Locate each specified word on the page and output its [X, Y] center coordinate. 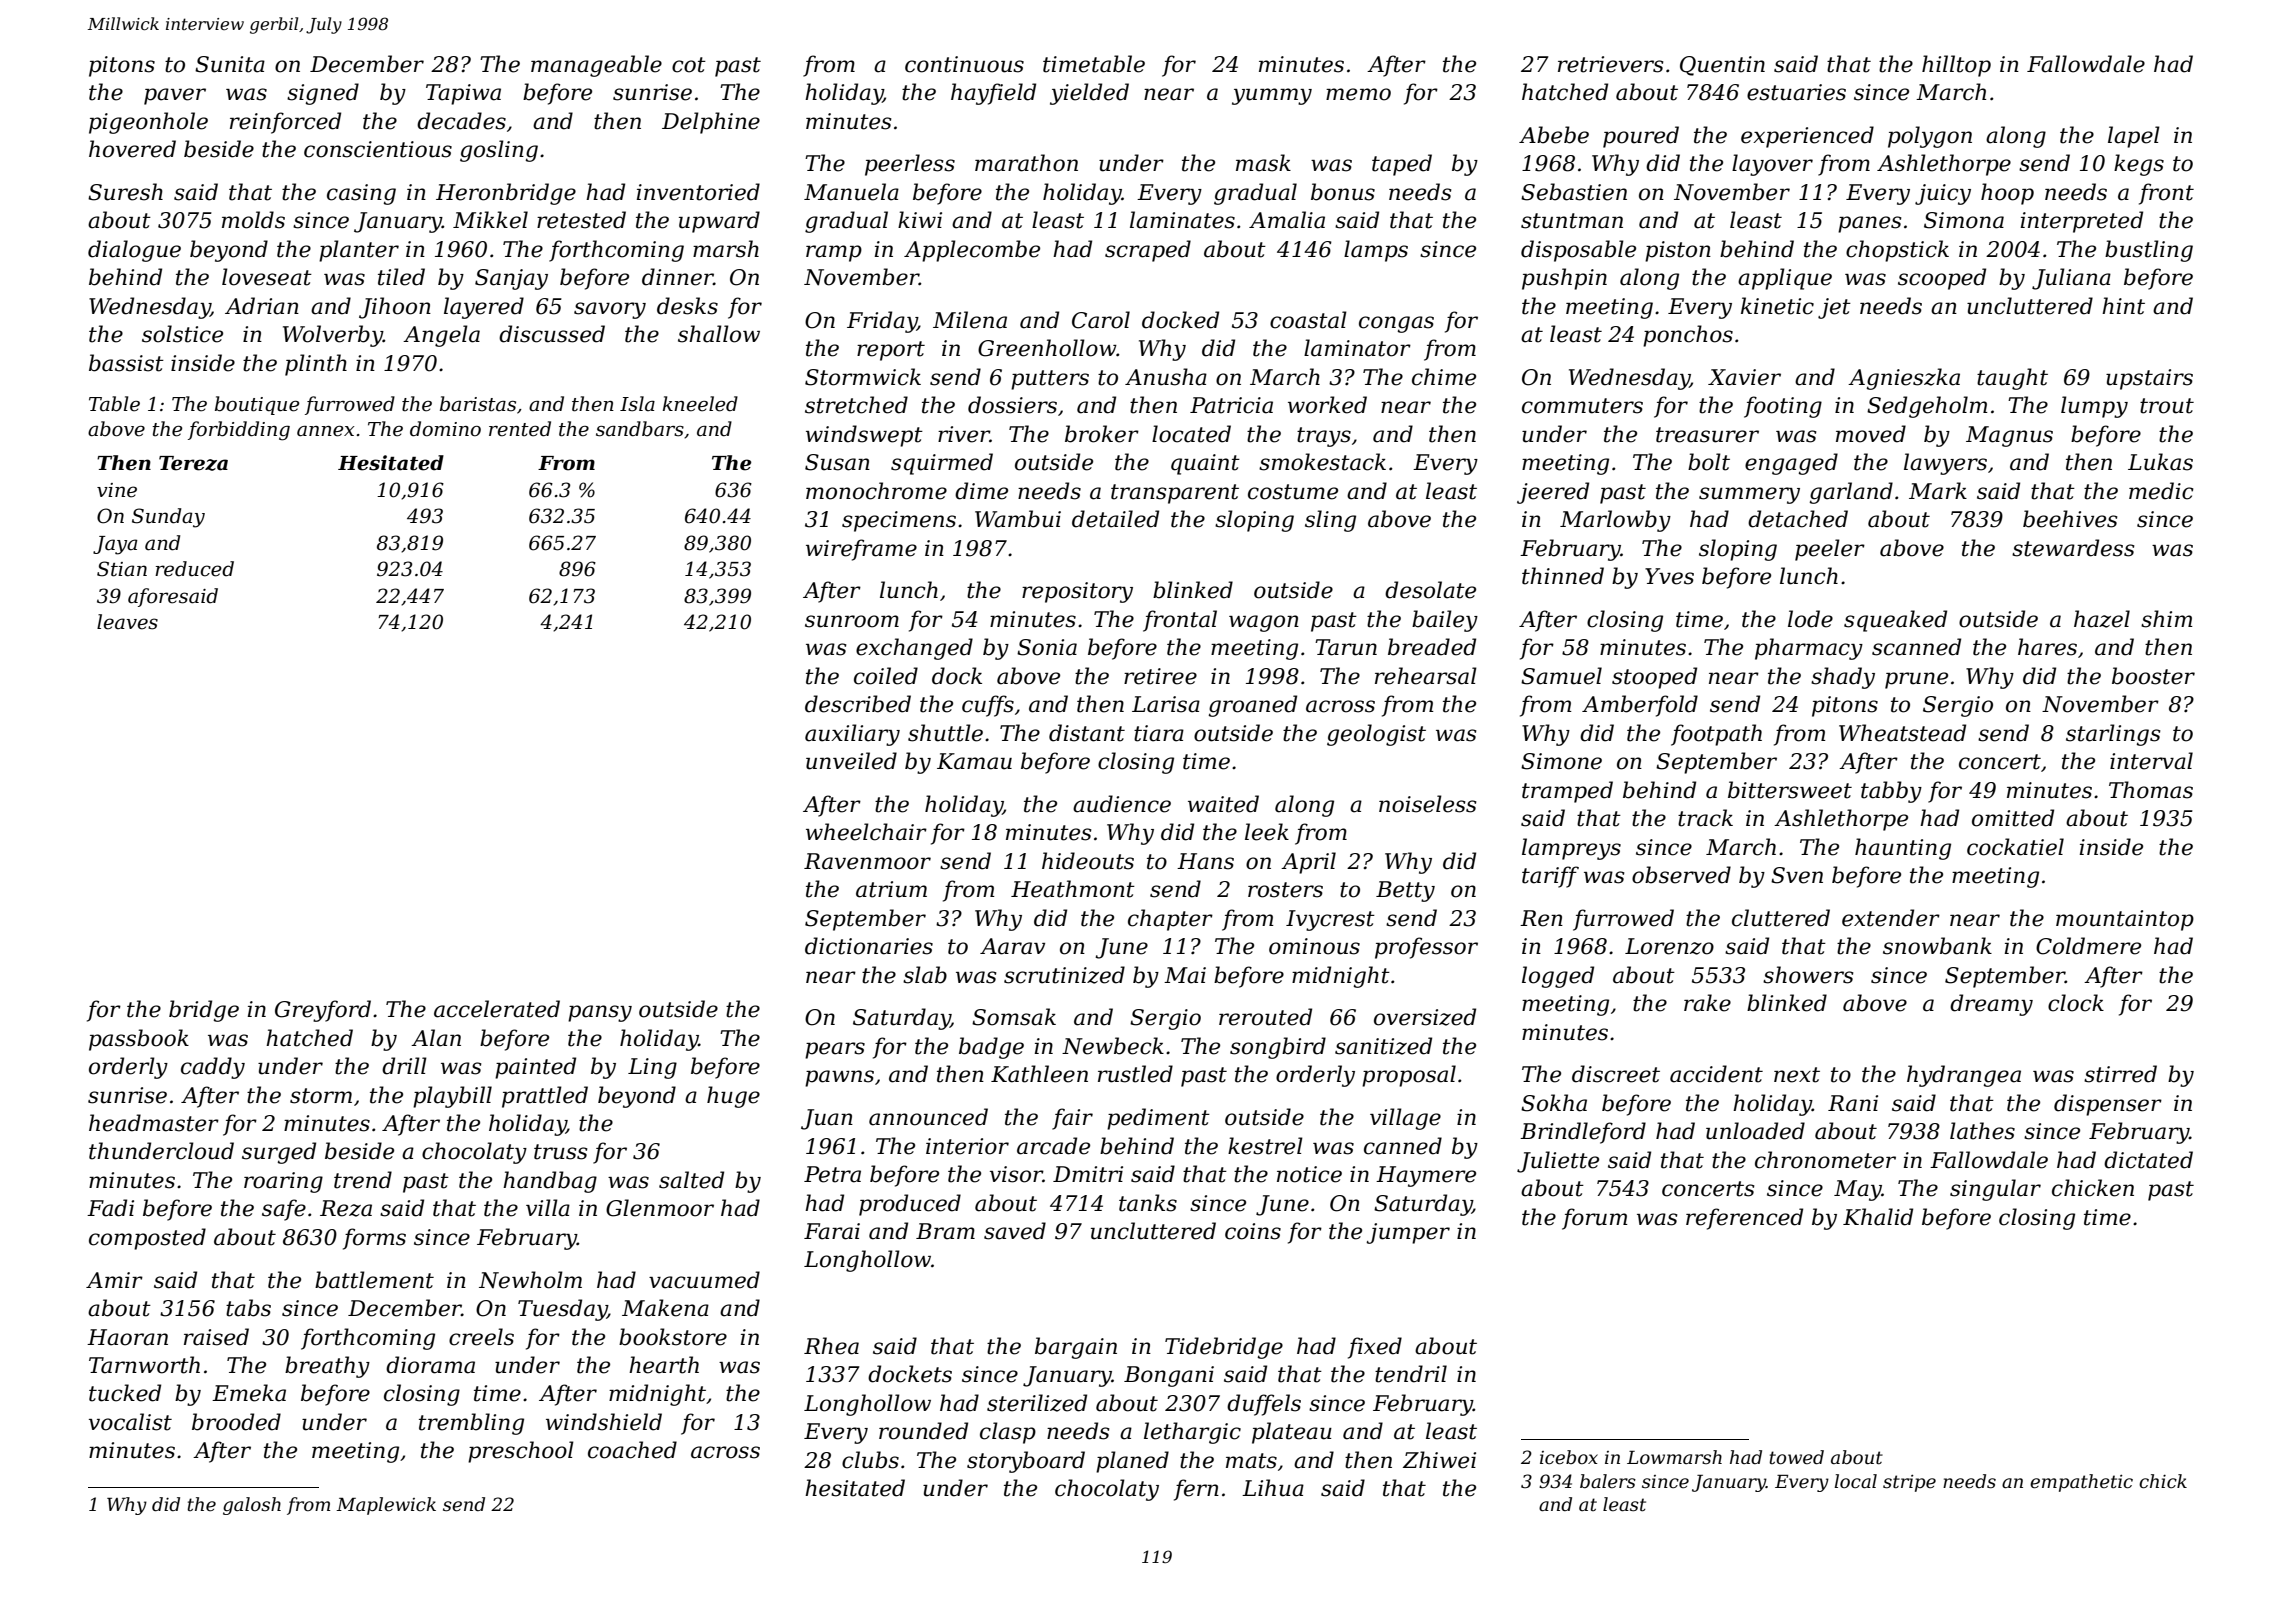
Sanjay [511, 279]
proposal [1409, 1076]
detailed [1115, 519]
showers [1808, 975]
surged [279, 1153]
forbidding [239, 431]
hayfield [993, 94]
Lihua [1273, 1488]
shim [2167, 619]
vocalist [130, 1422]
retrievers [1610, 64]
